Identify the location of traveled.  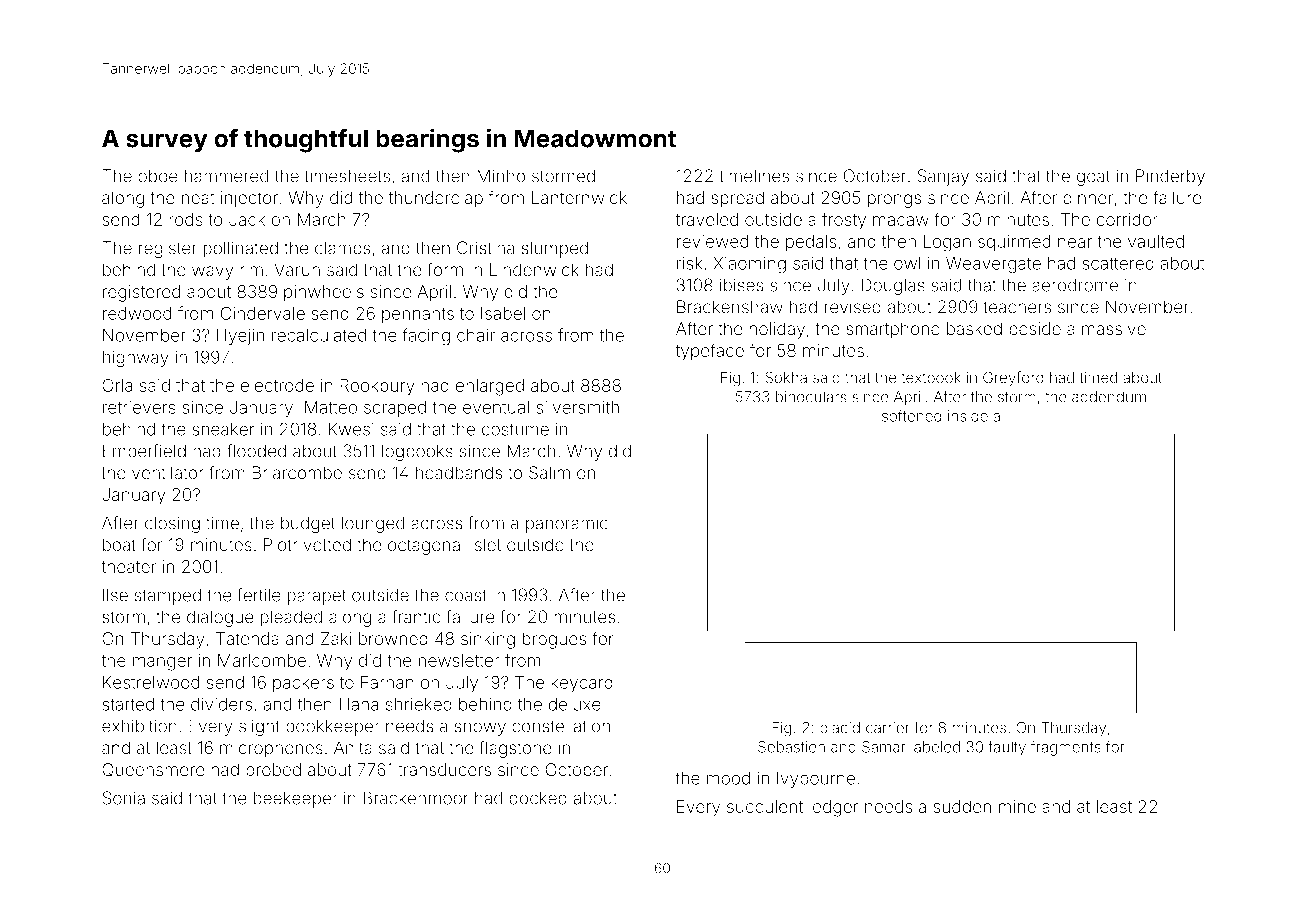
(706, 219).
